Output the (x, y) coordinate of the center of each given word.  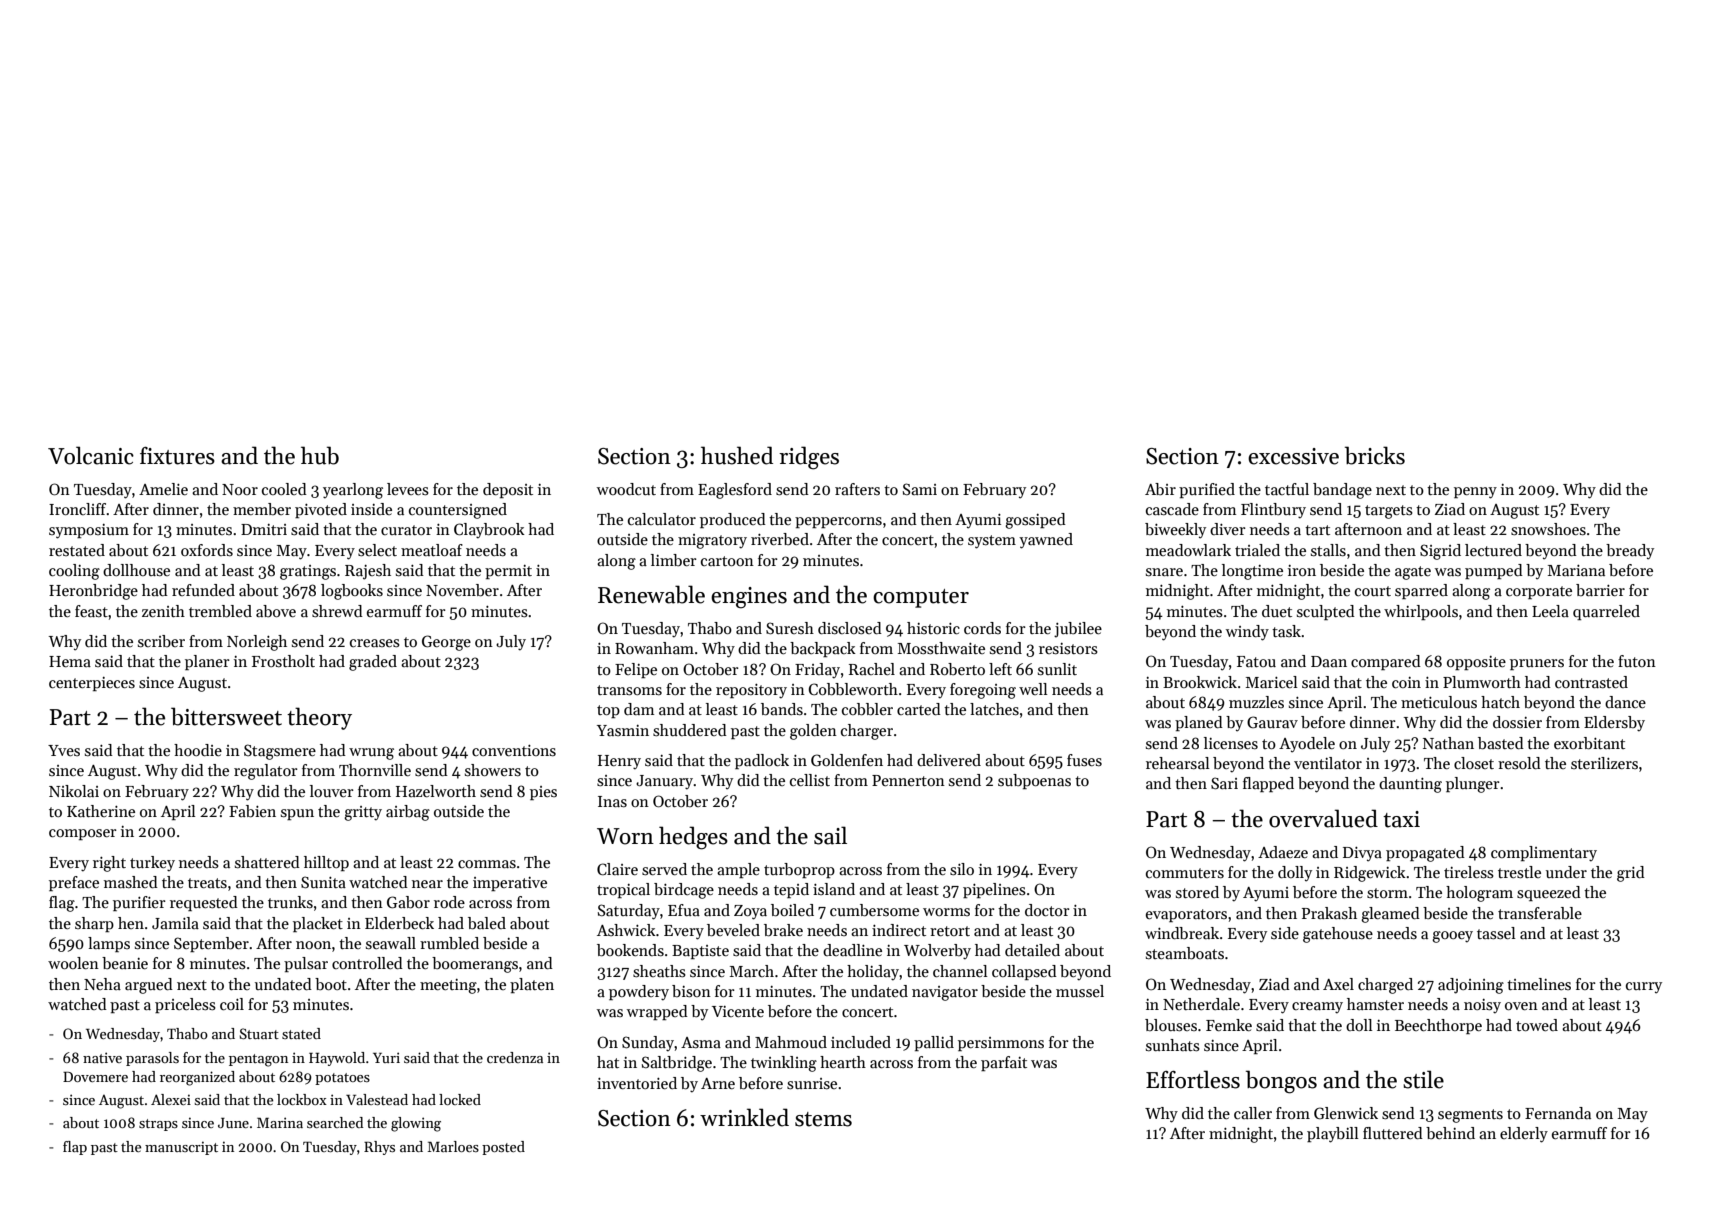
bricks (1375, 455)
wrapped (657, 1012)
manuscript (181, 1148)
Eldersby (1614, 724)
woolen (73, 963)
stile (1423, 1079)
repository (751, 691)
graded (373, 663)
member (262, 509)
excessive (1293, 456)
